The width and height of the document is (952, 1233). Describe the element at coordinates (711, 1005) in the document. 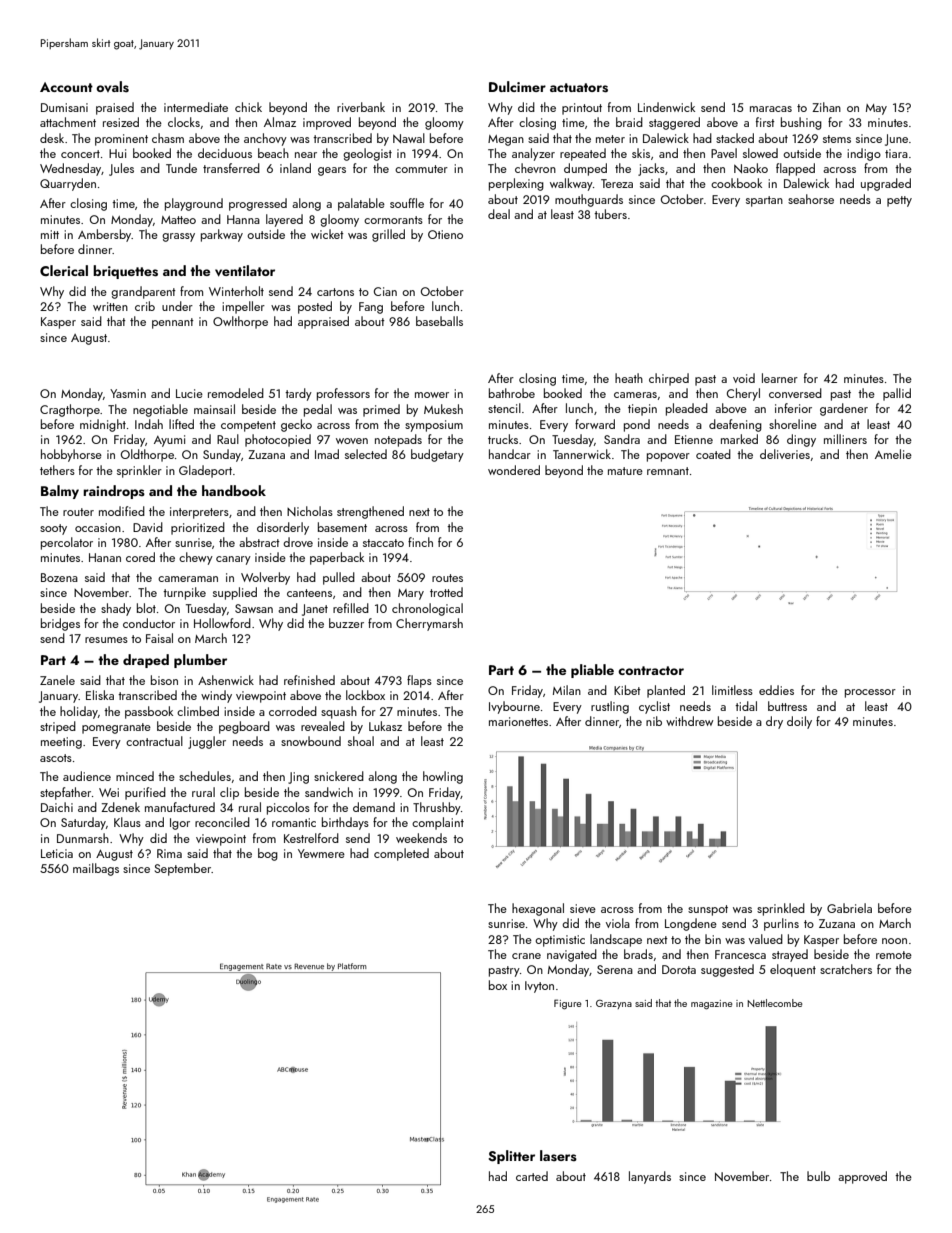

I see `magazine` at that location.
